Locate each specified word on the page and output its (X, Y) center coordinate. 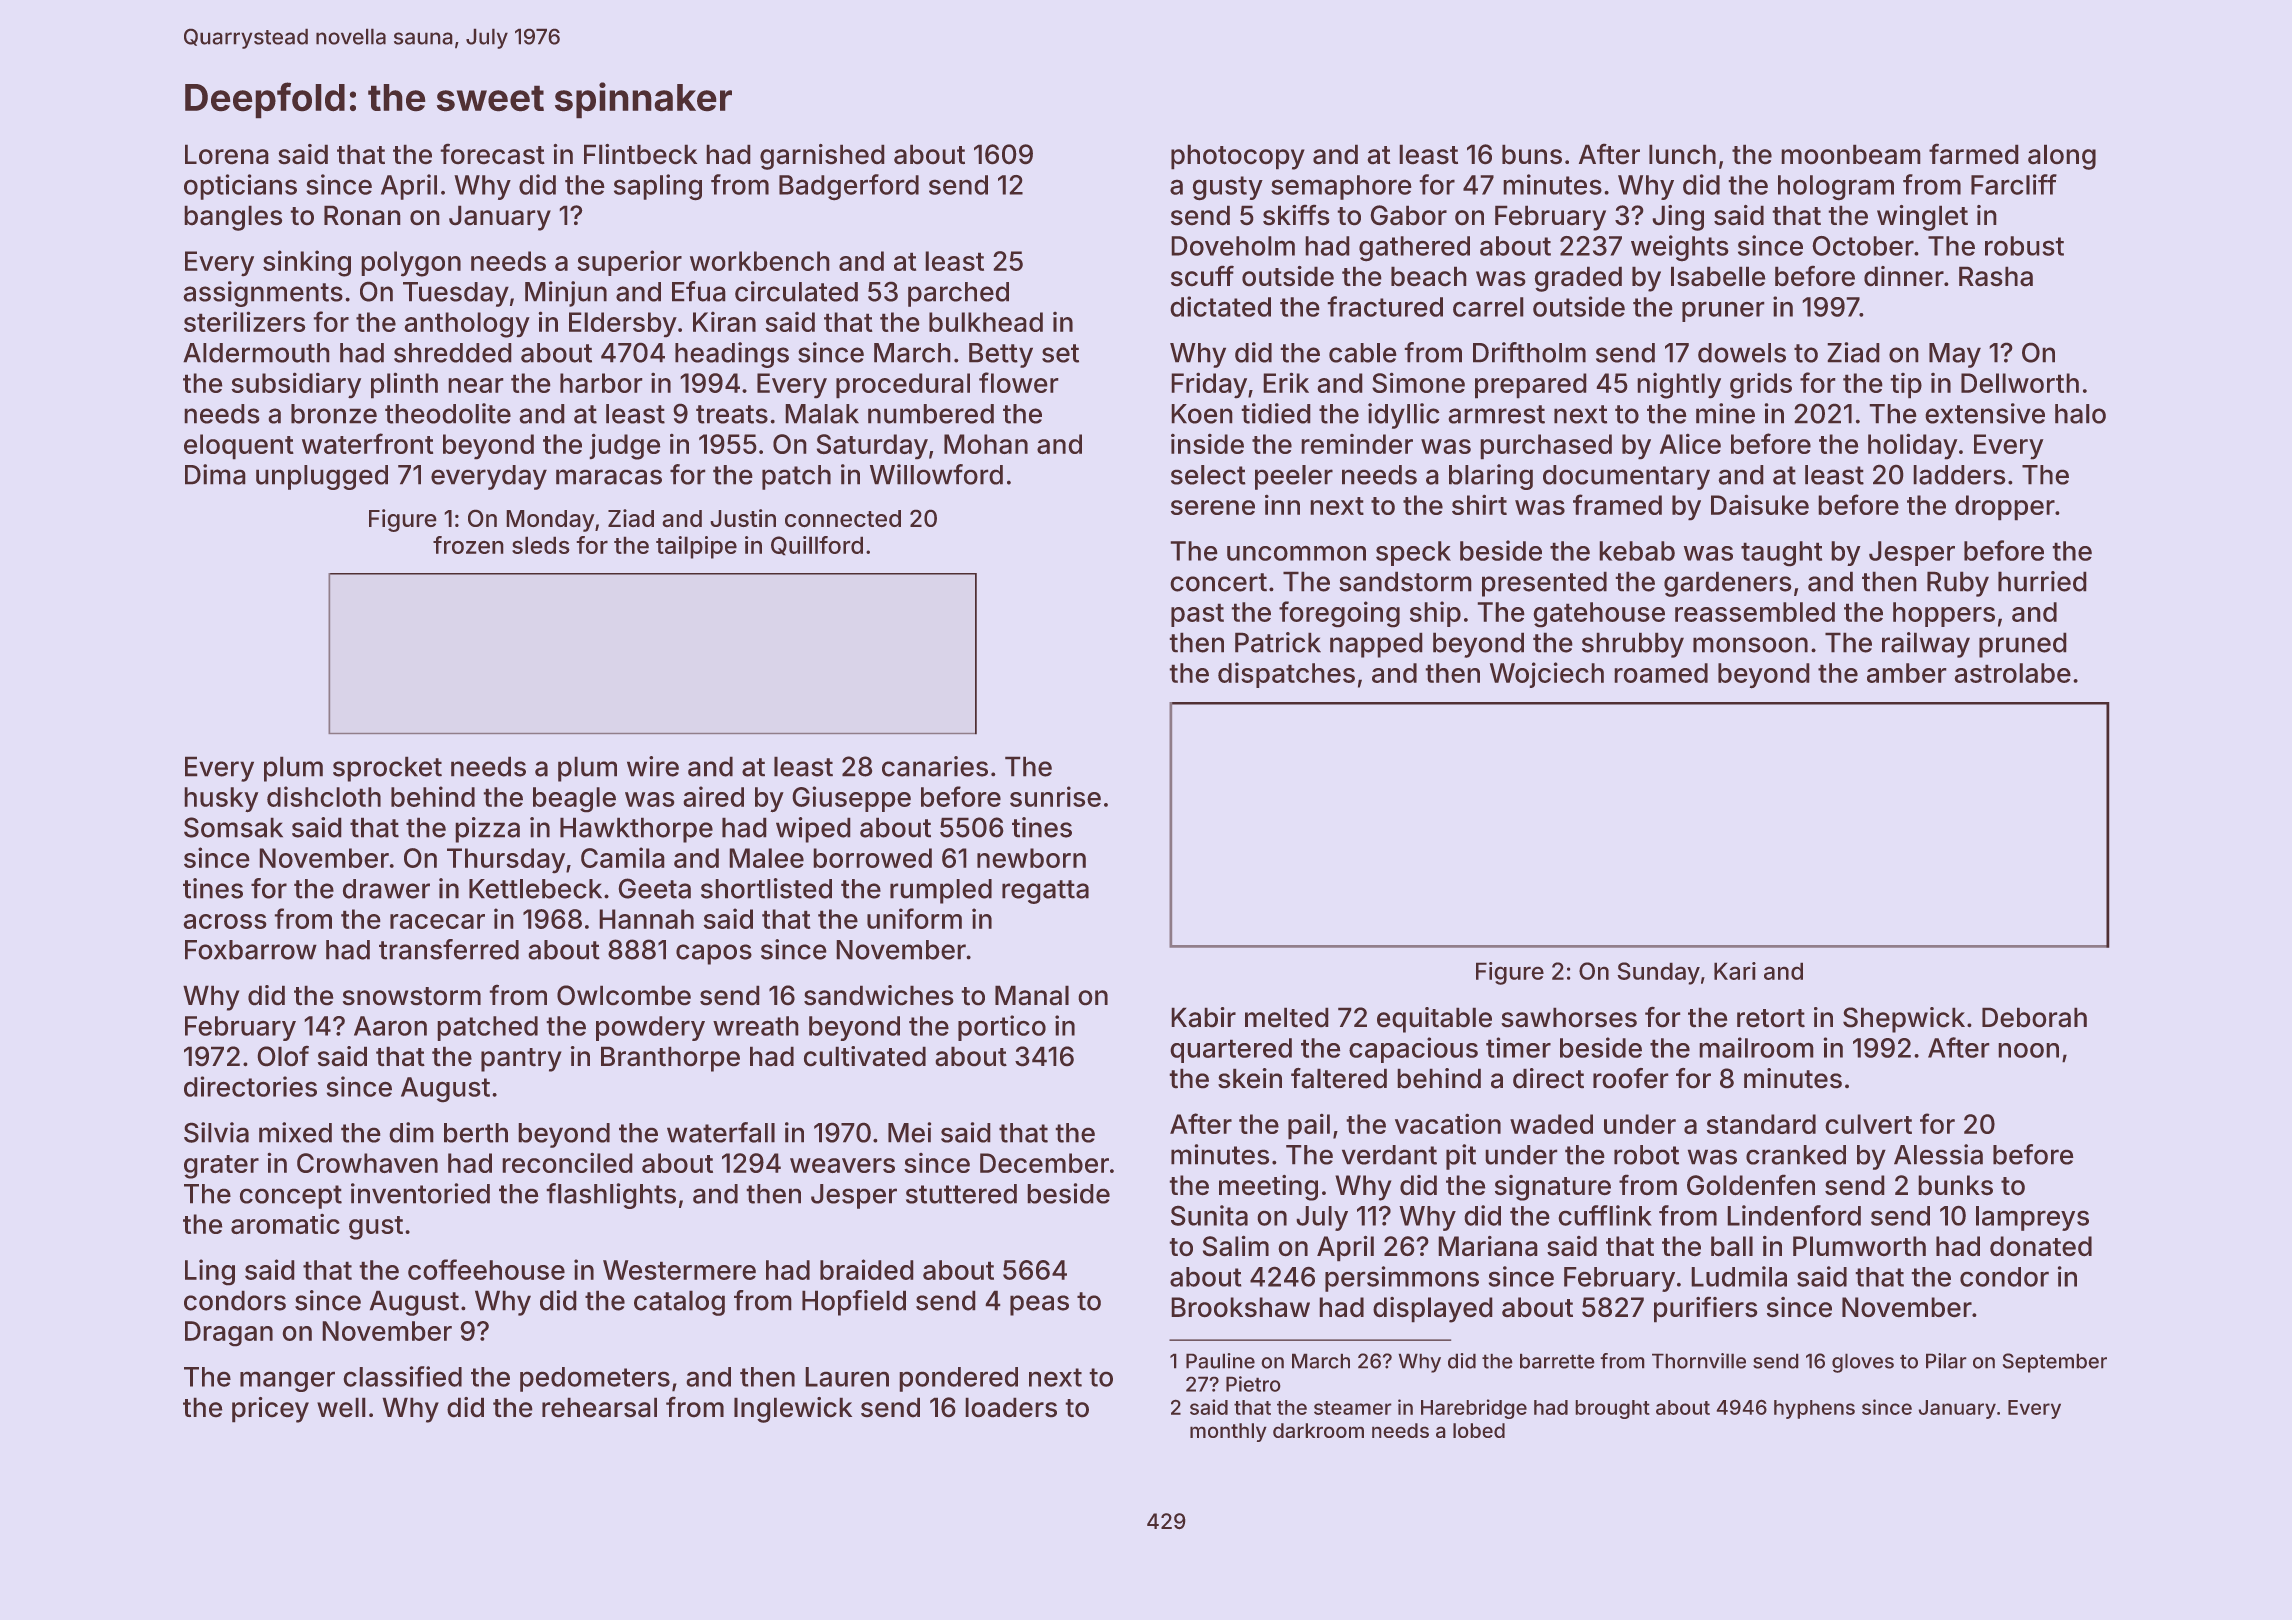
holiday (1913, 446)
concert (1218, 582)
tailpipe (696, 547)
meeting (1268, 1188)
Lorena (227, 154)
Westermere (679, 1270)
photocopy (1238, 157)
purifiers (1706, 1309)
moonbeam (1851, 154)
